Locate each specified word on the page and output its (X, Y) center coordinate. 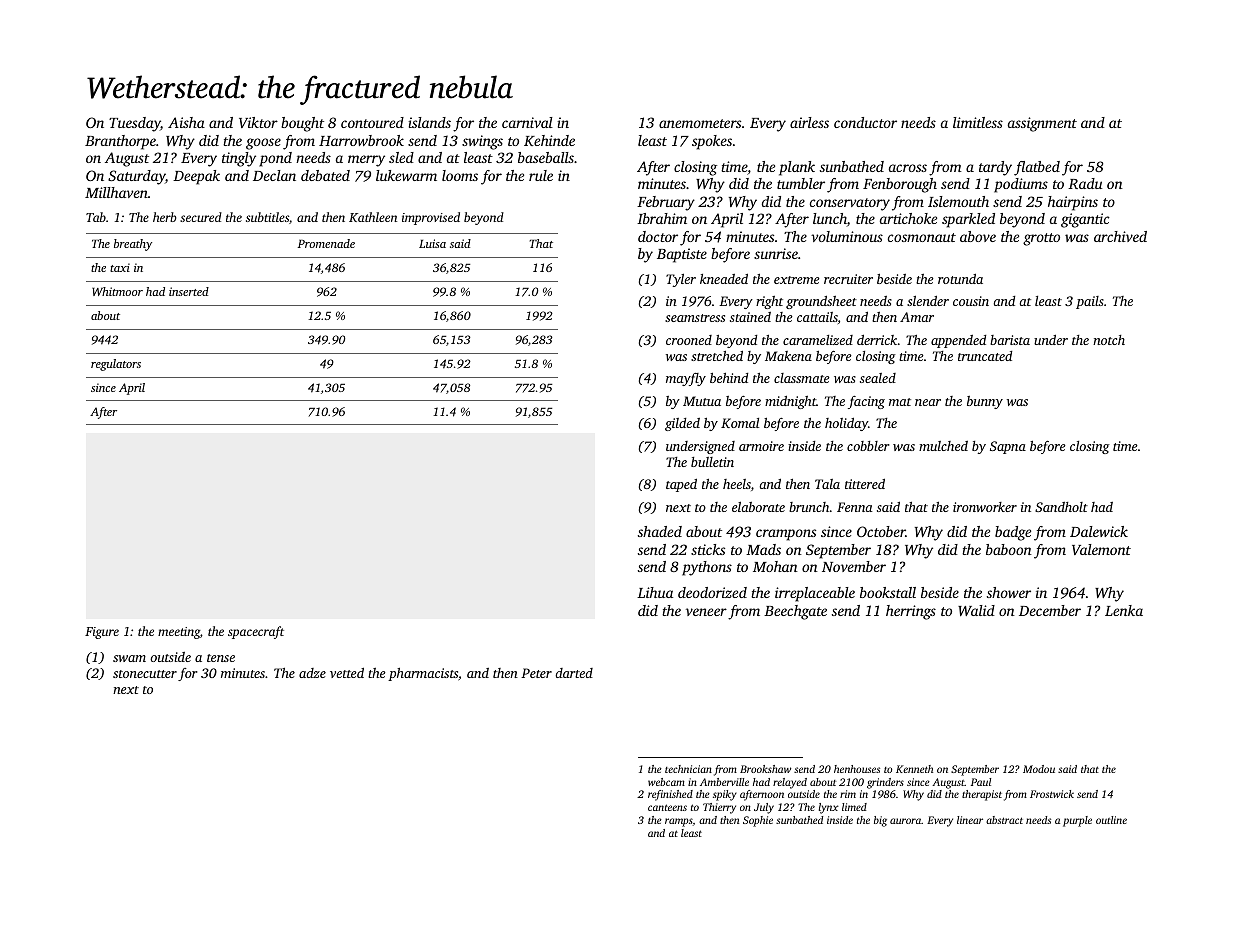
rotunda (960, 278)
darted (574, 673)
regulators (116, 365)
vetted (347, 672)
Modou (1039, 769)
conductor (865, 122)
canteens (667, 807)
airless (809, 122)
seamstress (695, 318)
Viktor (258, 122)
